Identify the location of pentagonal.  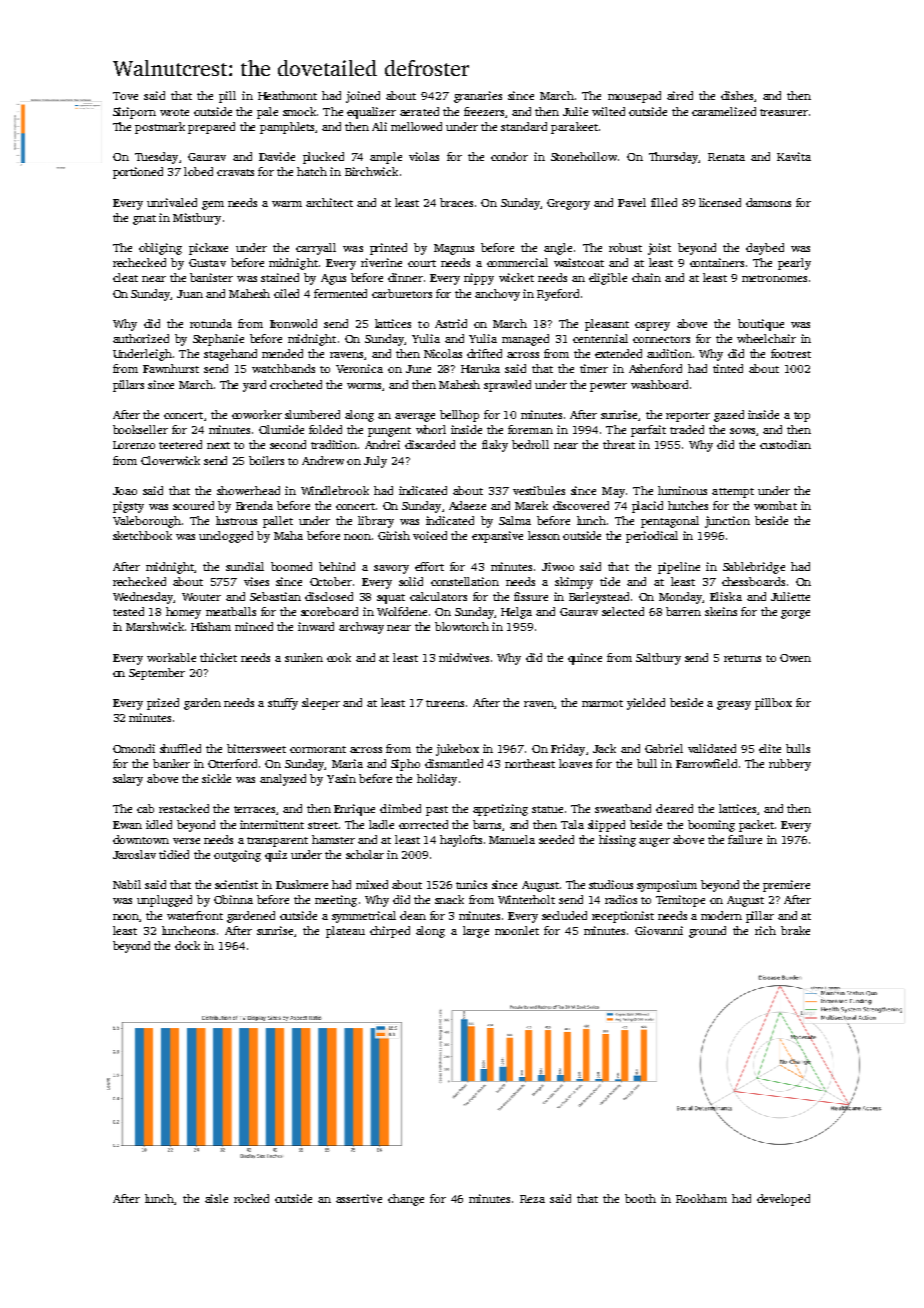
(670, 522).
